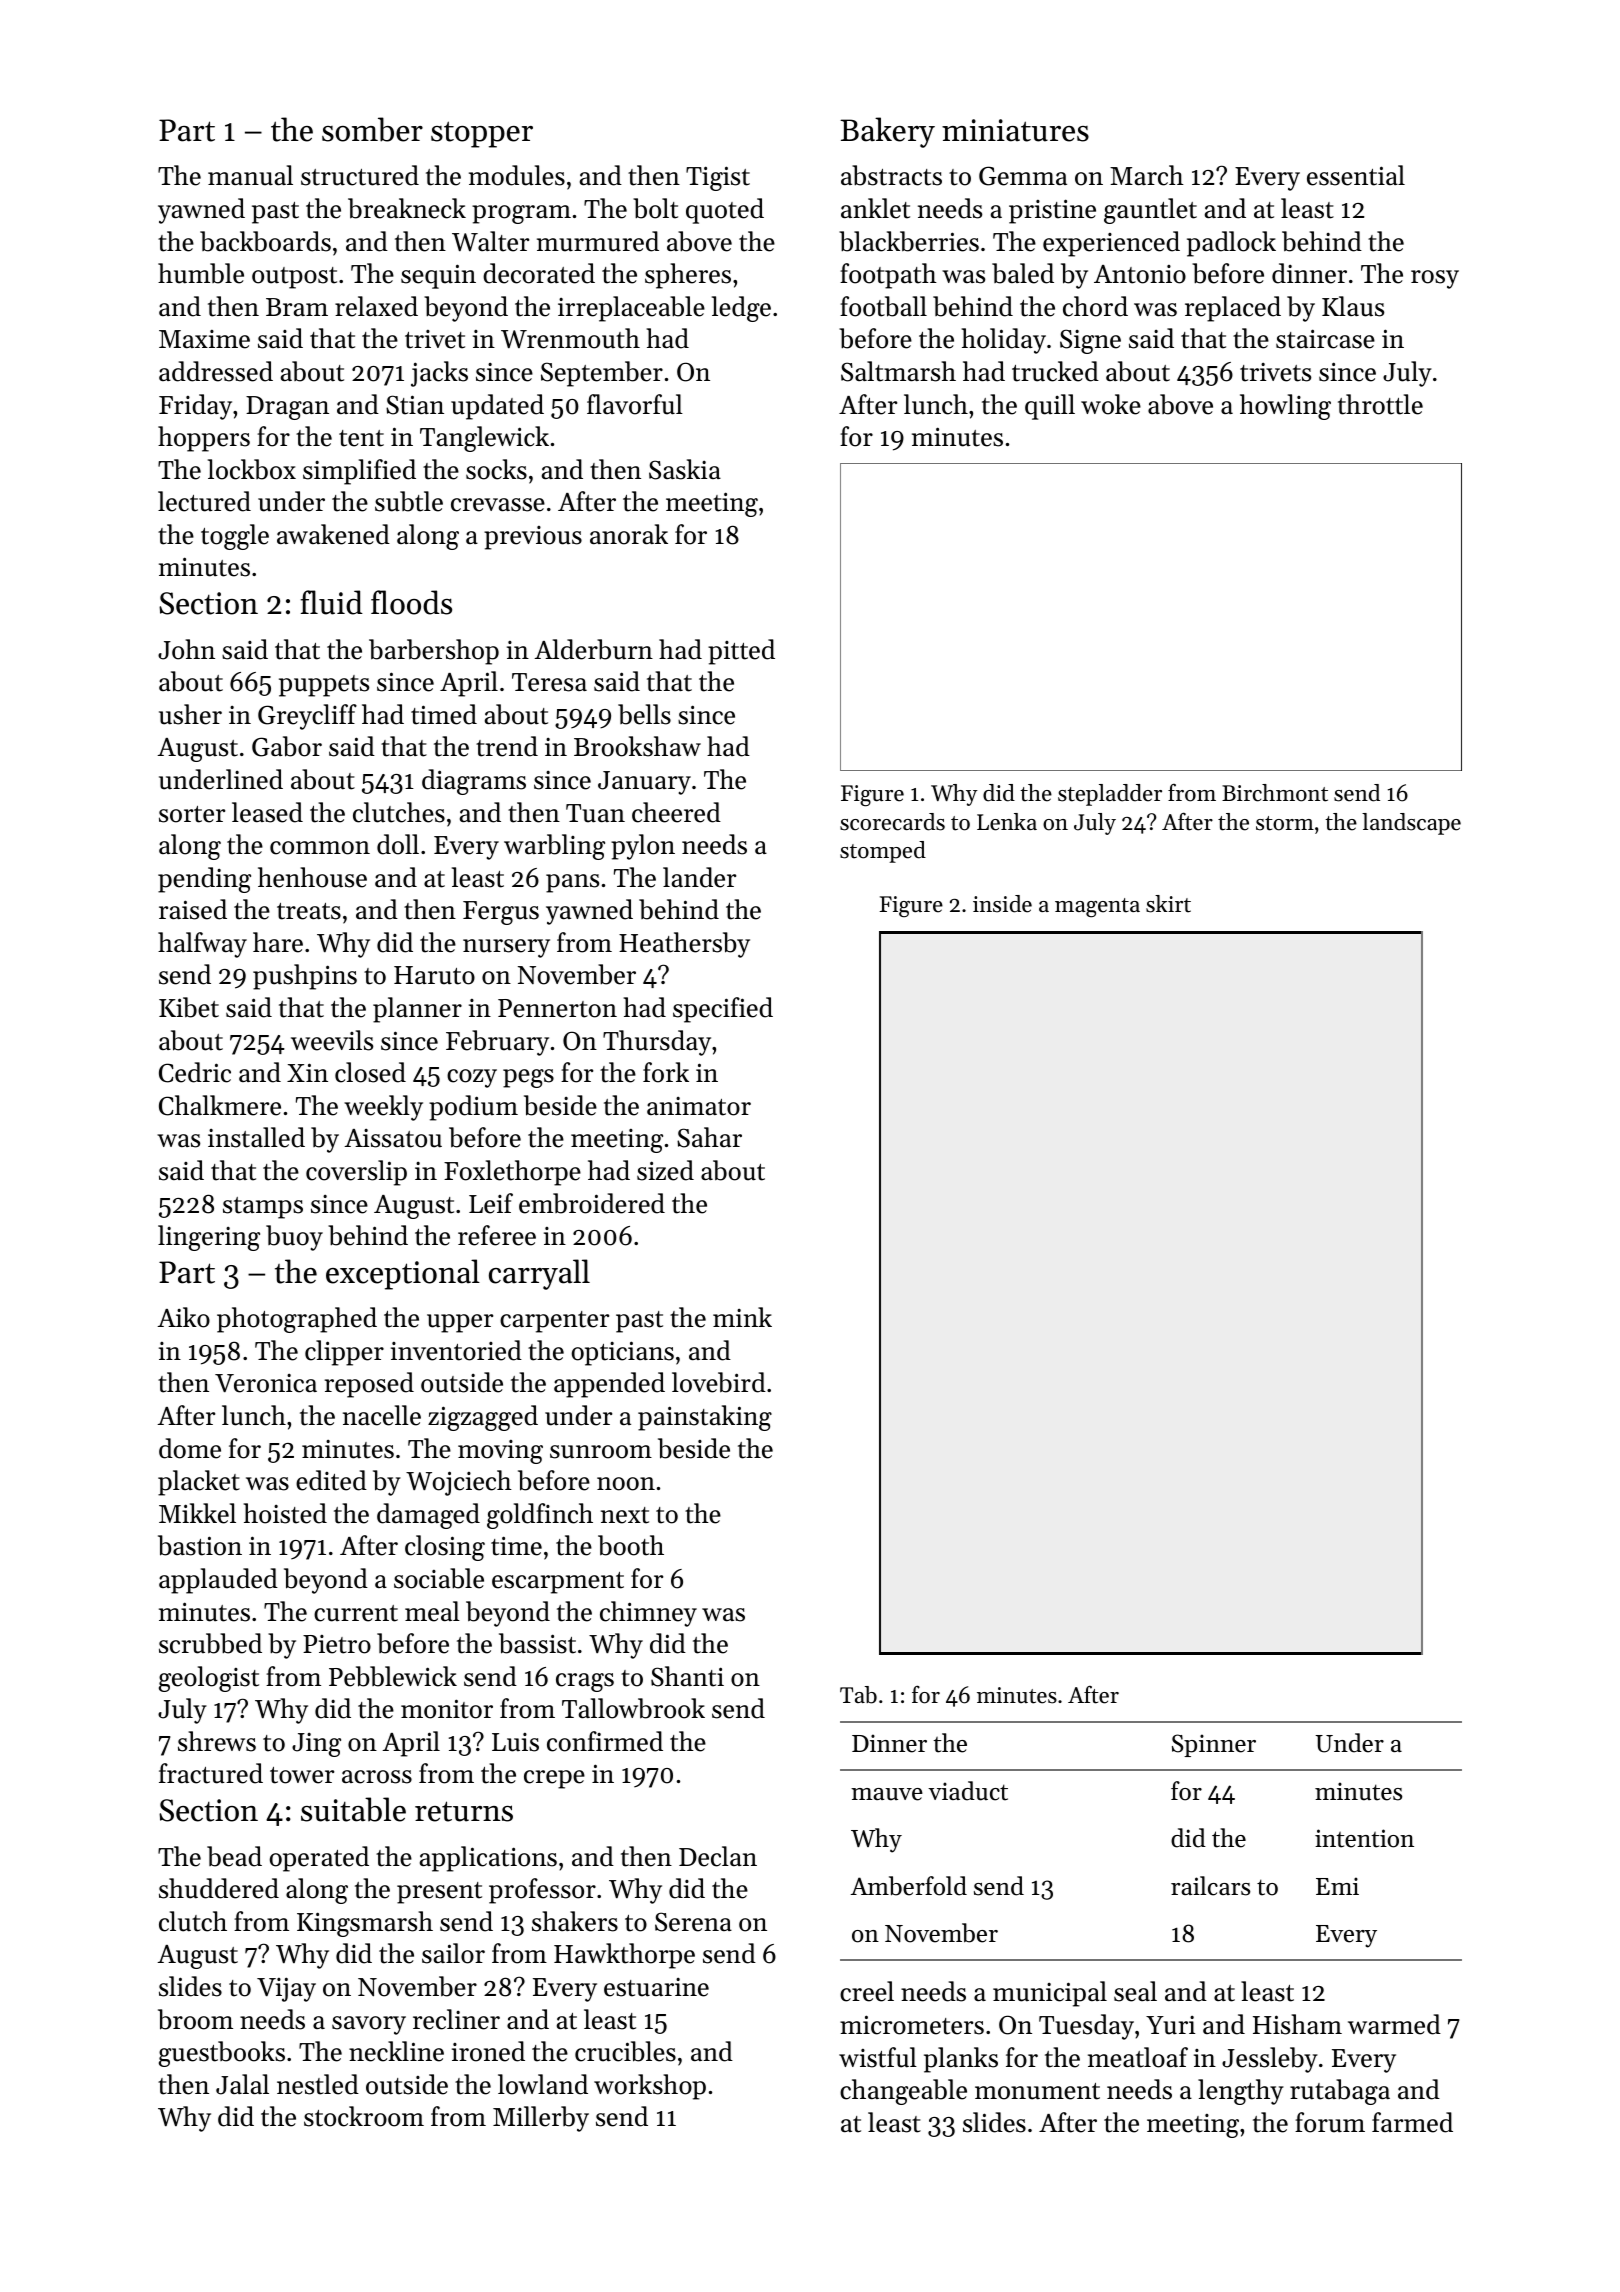  What do you see at coordinates (719, 1382) in the page?
I see `lovebird` at bounding box center [719, 1382].
